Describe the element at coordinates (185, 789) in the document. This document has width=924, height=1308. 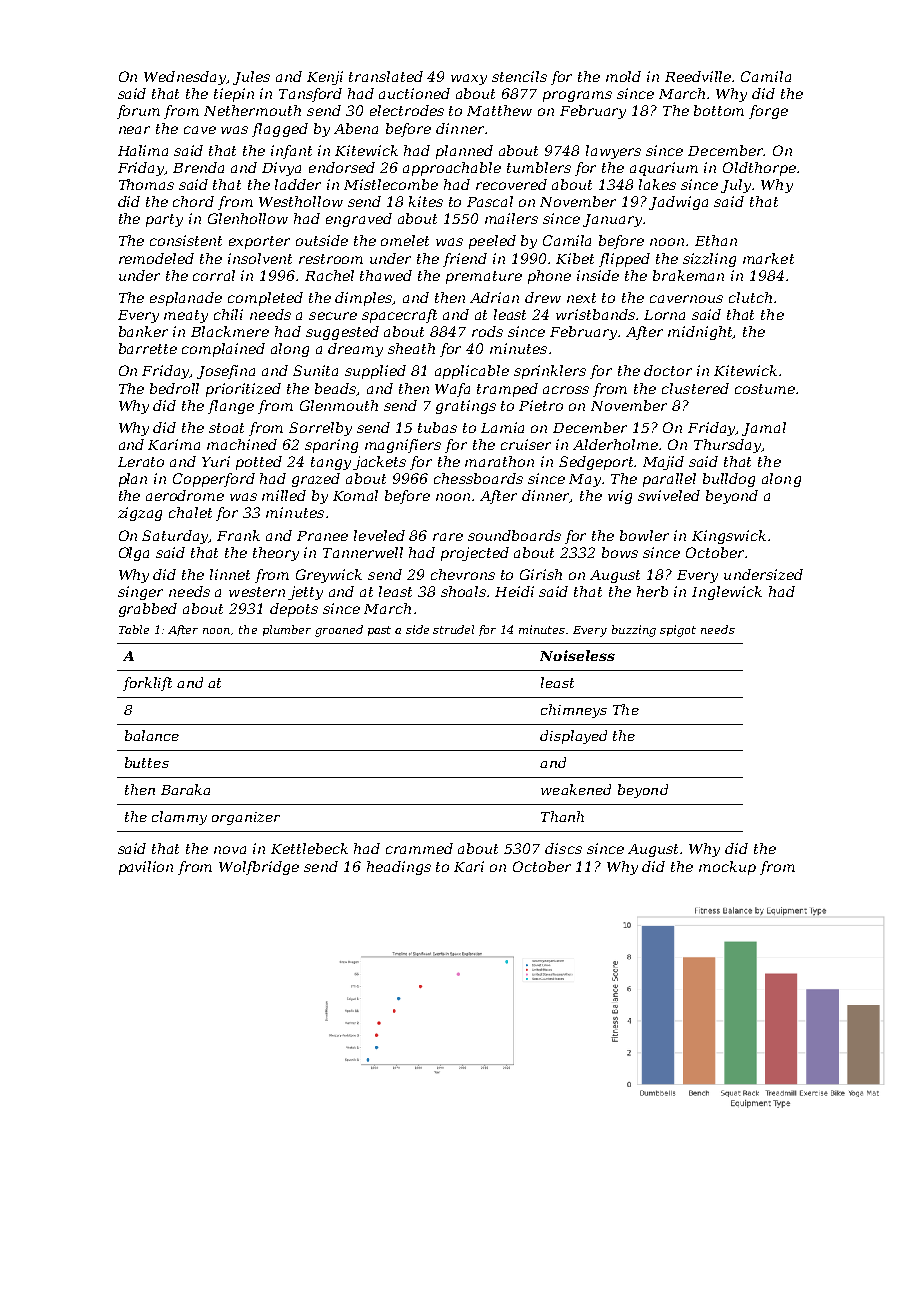
I see `Baraka` at that location.
